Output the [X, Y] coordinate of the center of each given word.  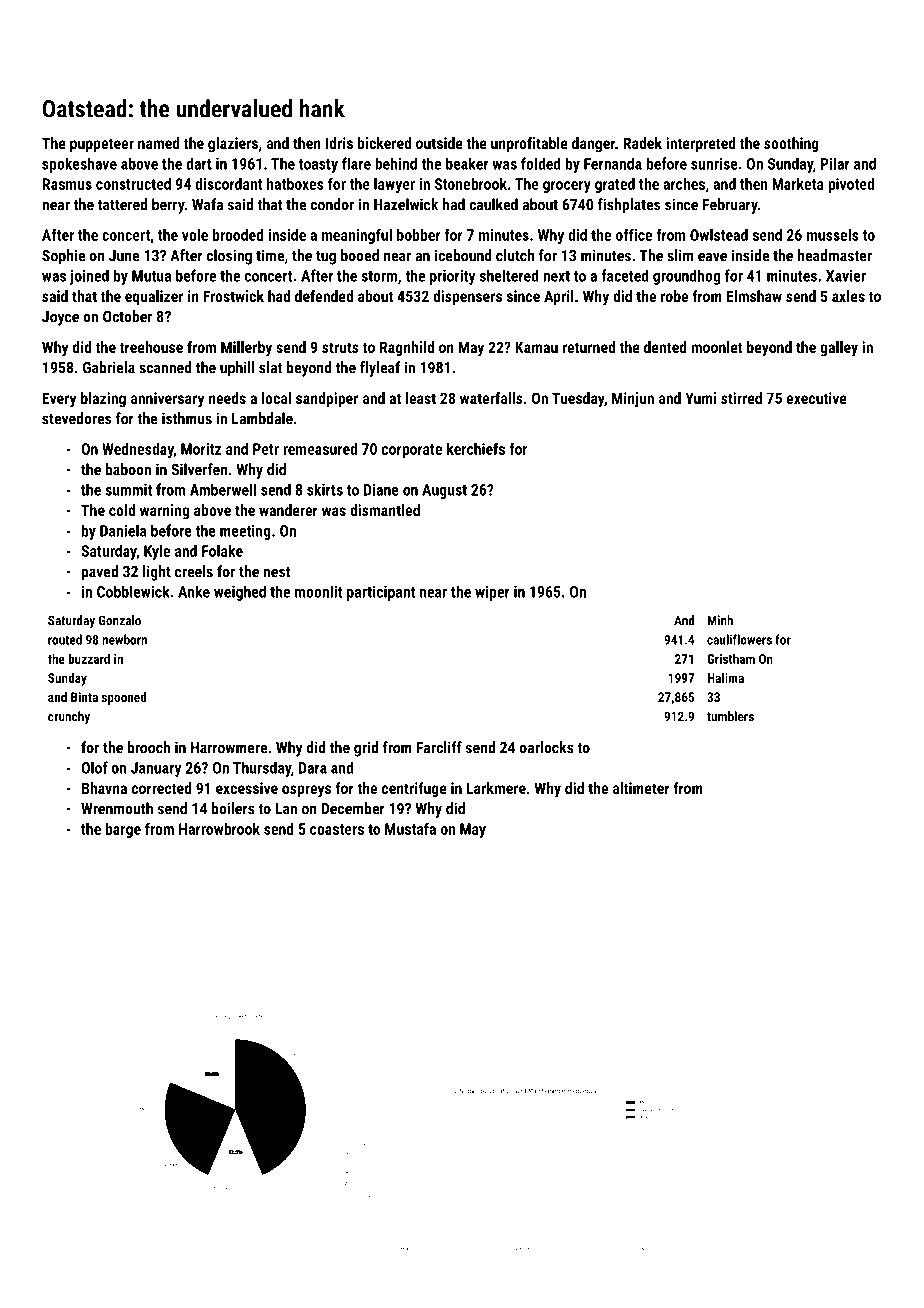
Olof [94, 767]
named [159, 143]
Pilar [835, 163]
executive [816, 398]
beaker [467, 163]
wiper [492, 593]
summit [128, 490]
